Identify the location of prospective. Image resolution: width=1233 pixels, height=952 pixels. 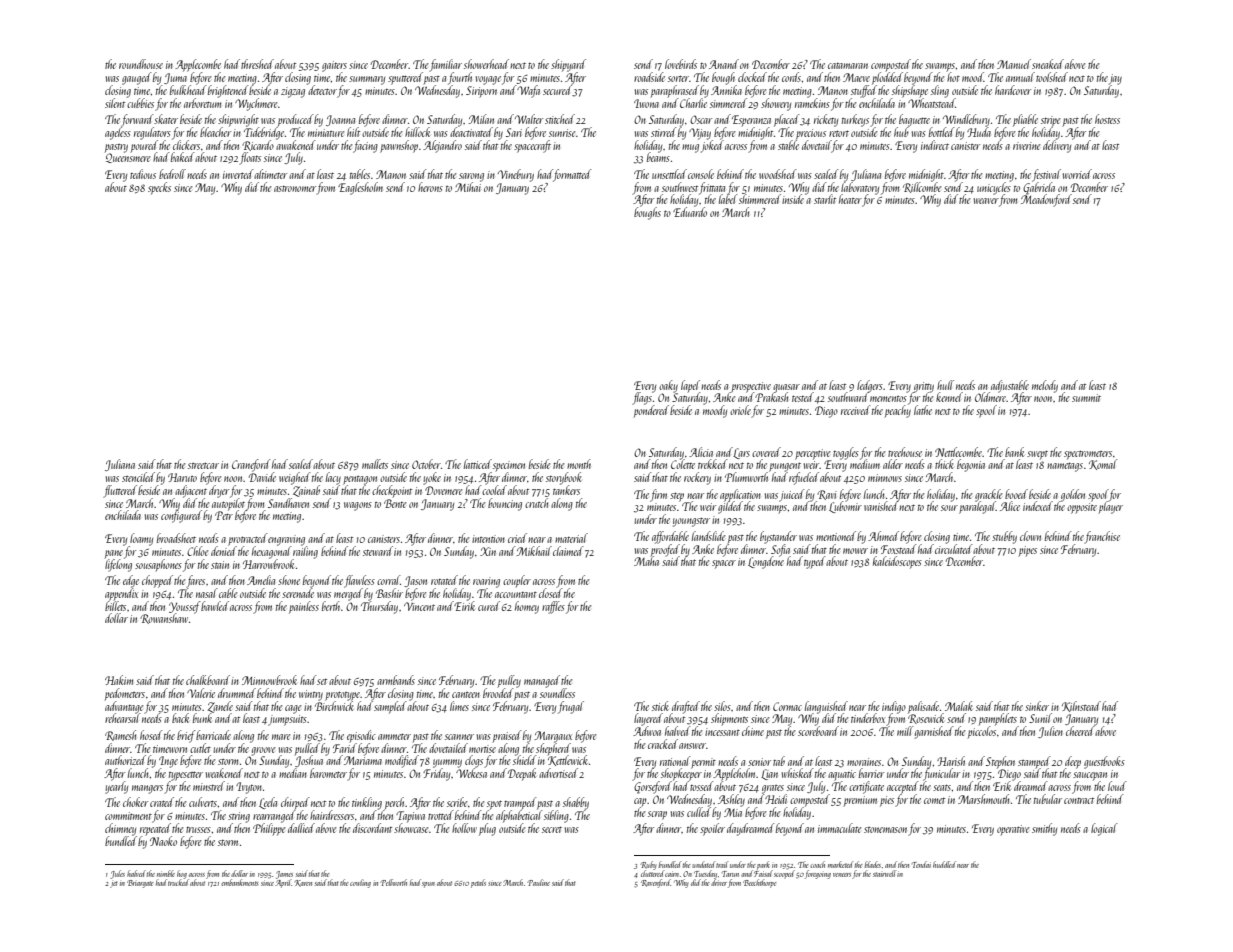
(750, 387).
